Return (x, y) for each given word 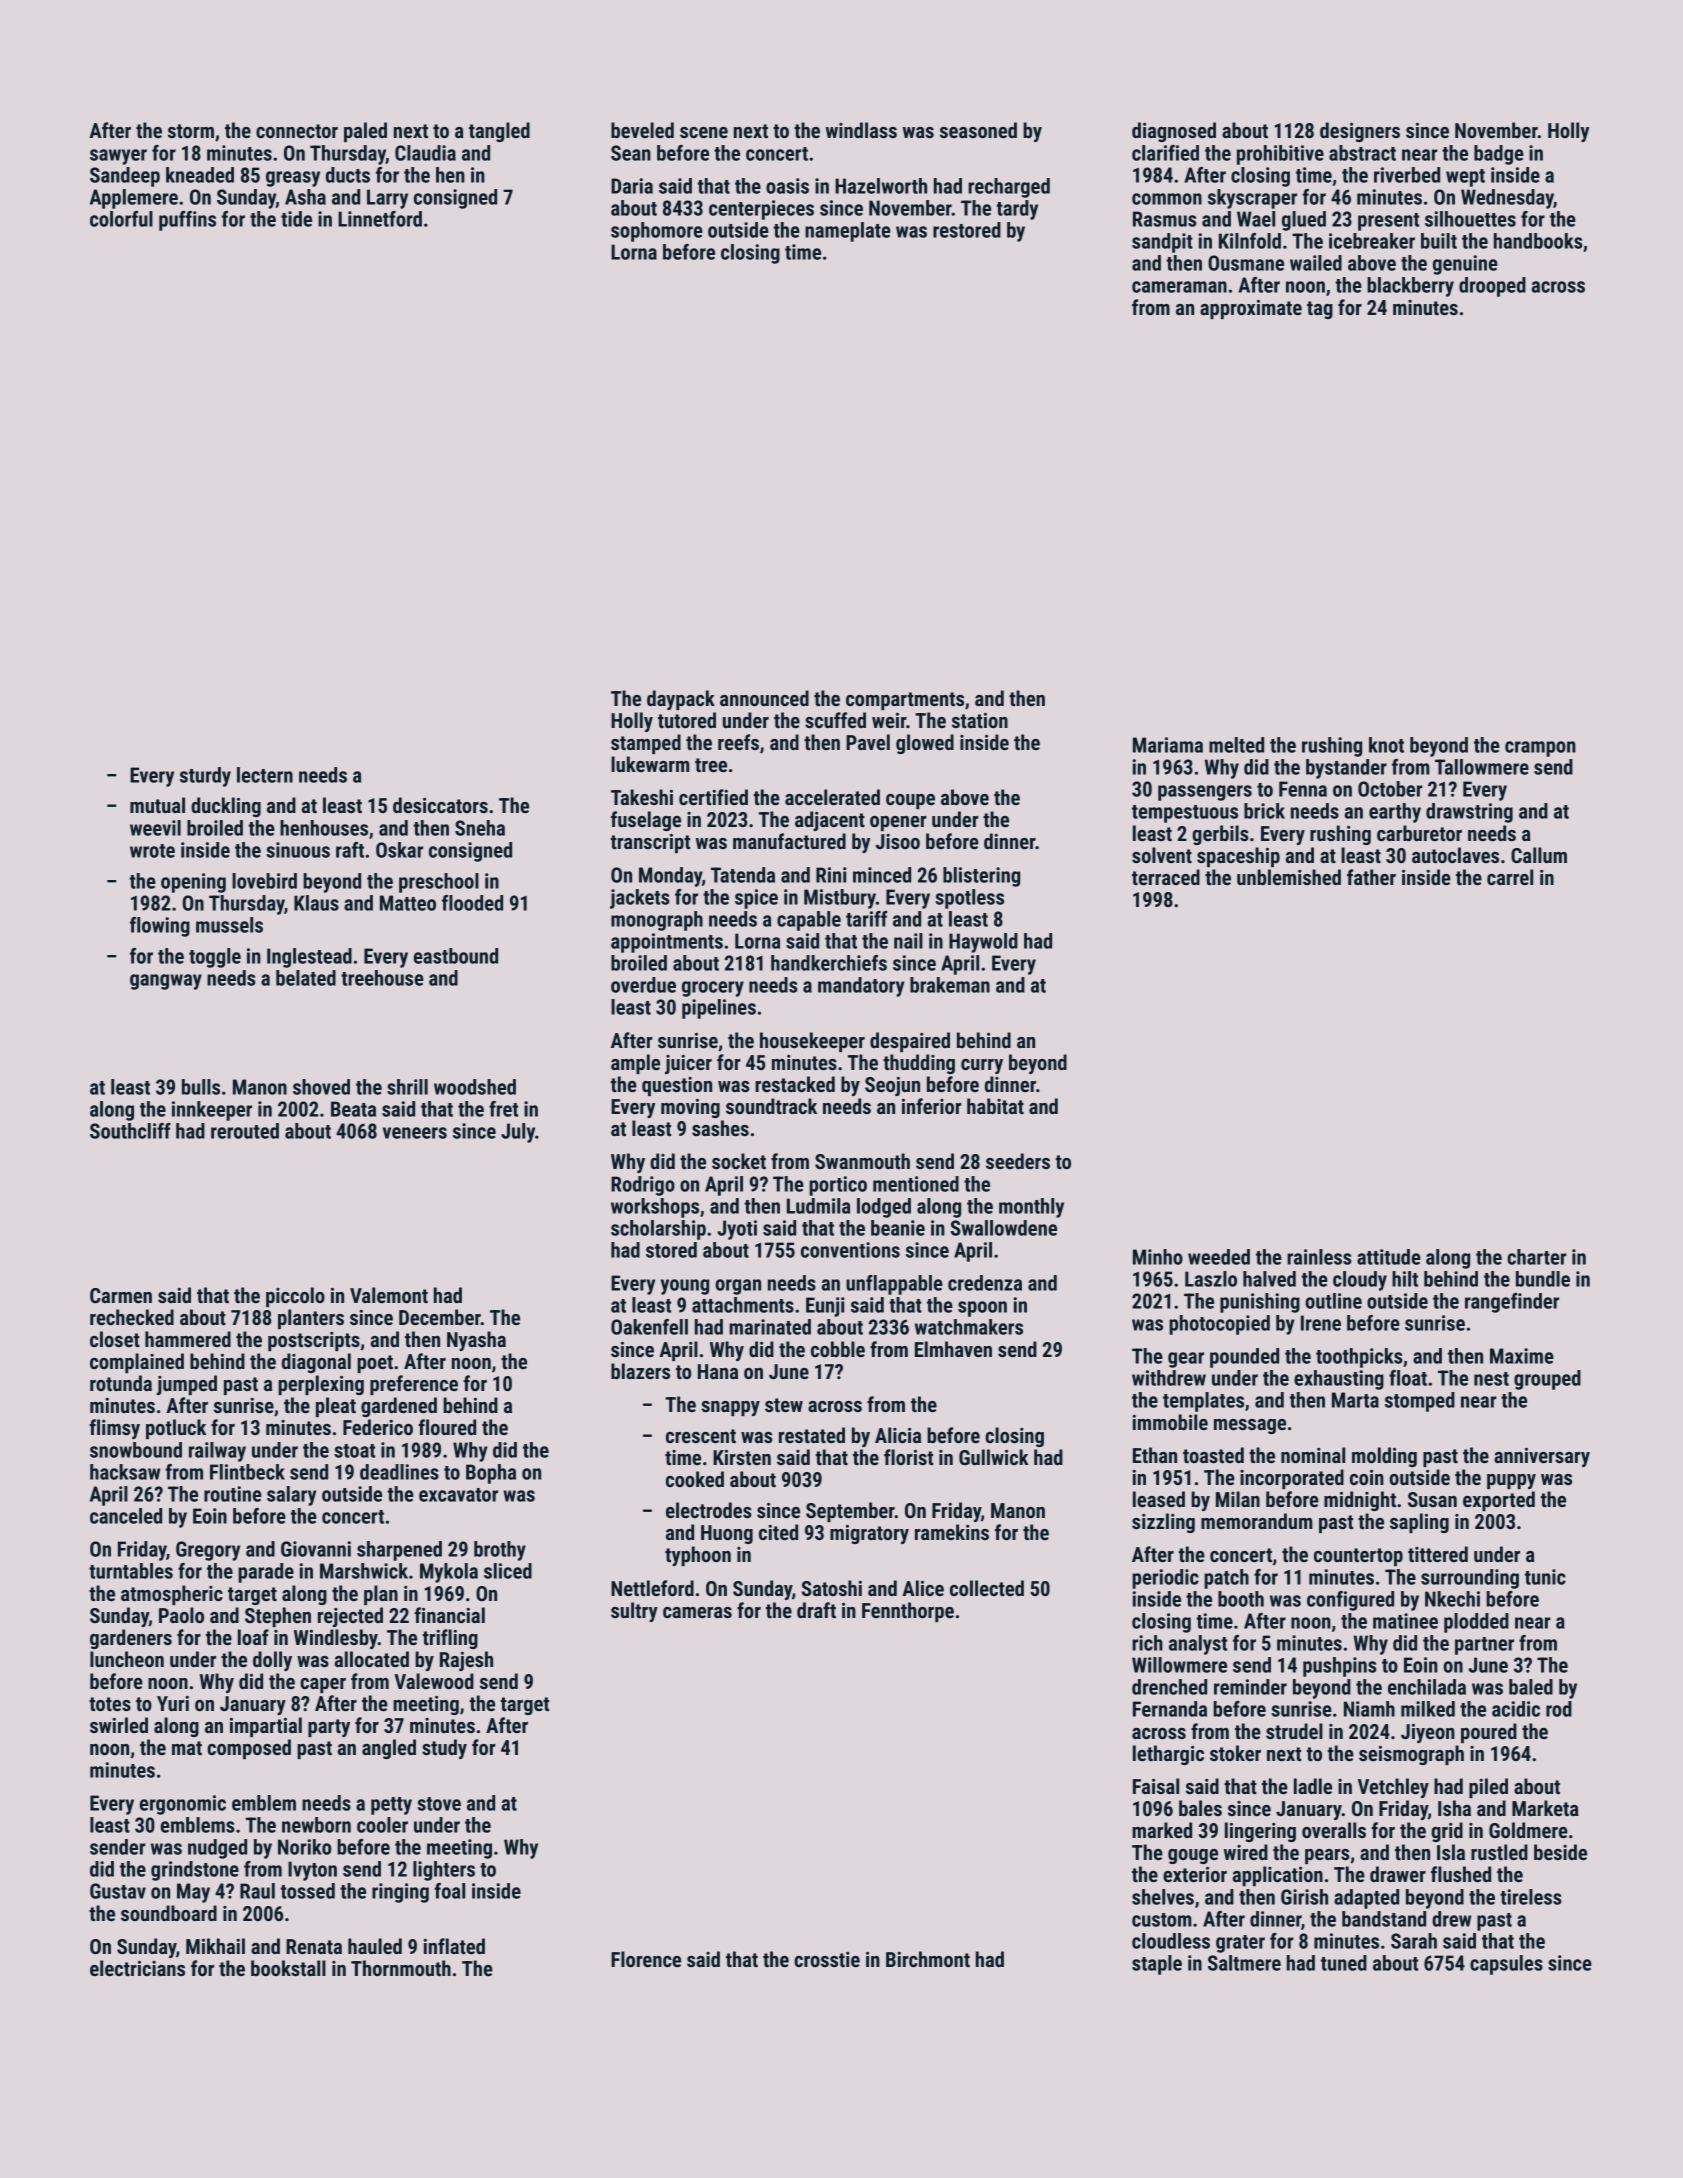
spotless (969, 899)
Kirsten (742, 1458)
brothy (500, 1551)
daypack (681, 700)
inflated (454, 1946)
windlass (861, 130)
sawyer (118, 157)
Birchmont (928, 1959)
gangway (166, 982)
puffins (187, 221)
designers (1360, 132)
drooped (1492, 287)
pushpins (1340, 1667)
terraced (1166, 877)
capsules (1506, 1965)
